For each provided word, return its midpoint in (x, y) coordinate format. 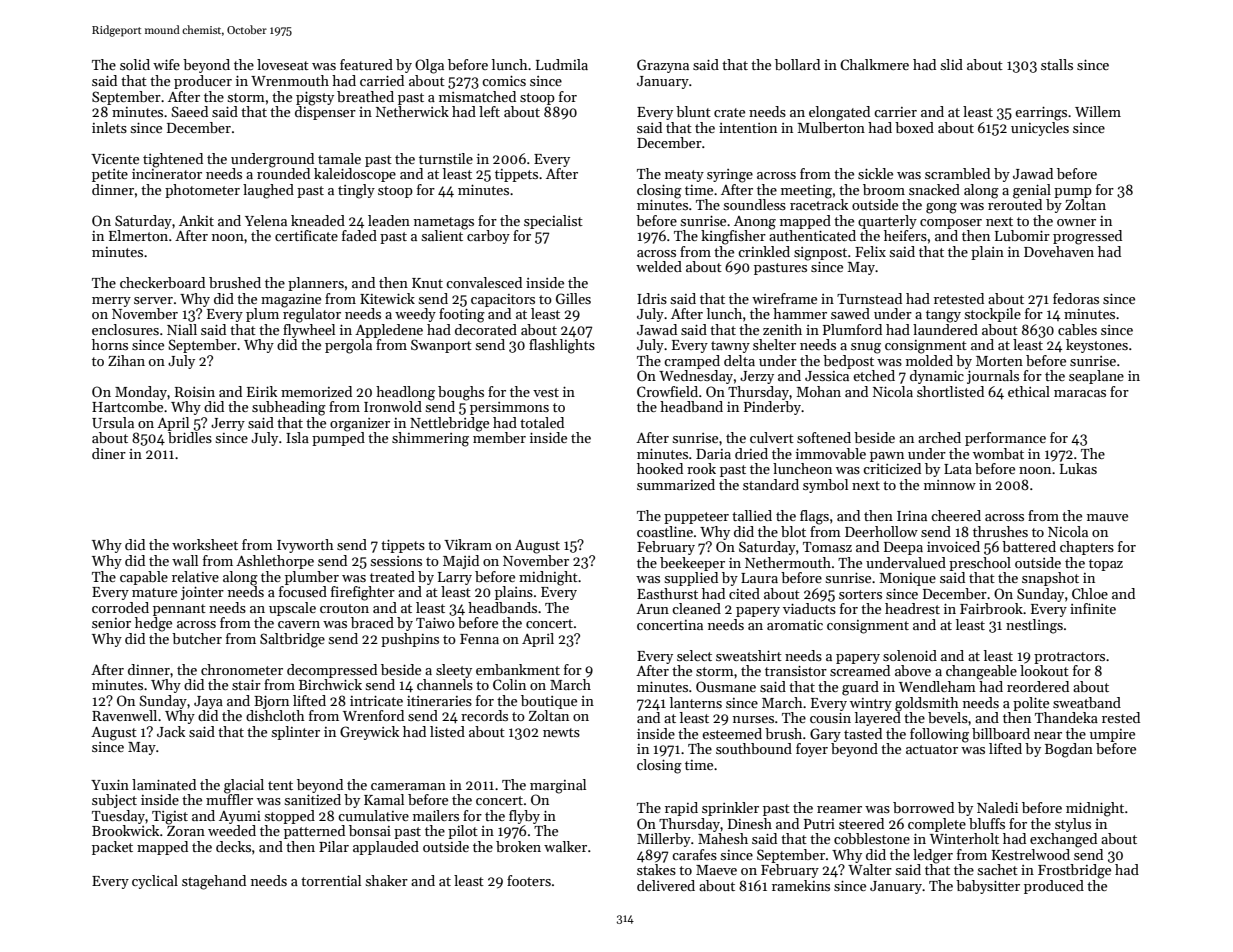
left (489, 111)
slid (952, 64)
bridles (190, 437)
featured (366, 64)
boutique (549, 702)
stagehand (214, 882)
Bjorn (271, 702)
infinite (1093, 608)
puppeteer (696, 518)
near (1048, 735)
